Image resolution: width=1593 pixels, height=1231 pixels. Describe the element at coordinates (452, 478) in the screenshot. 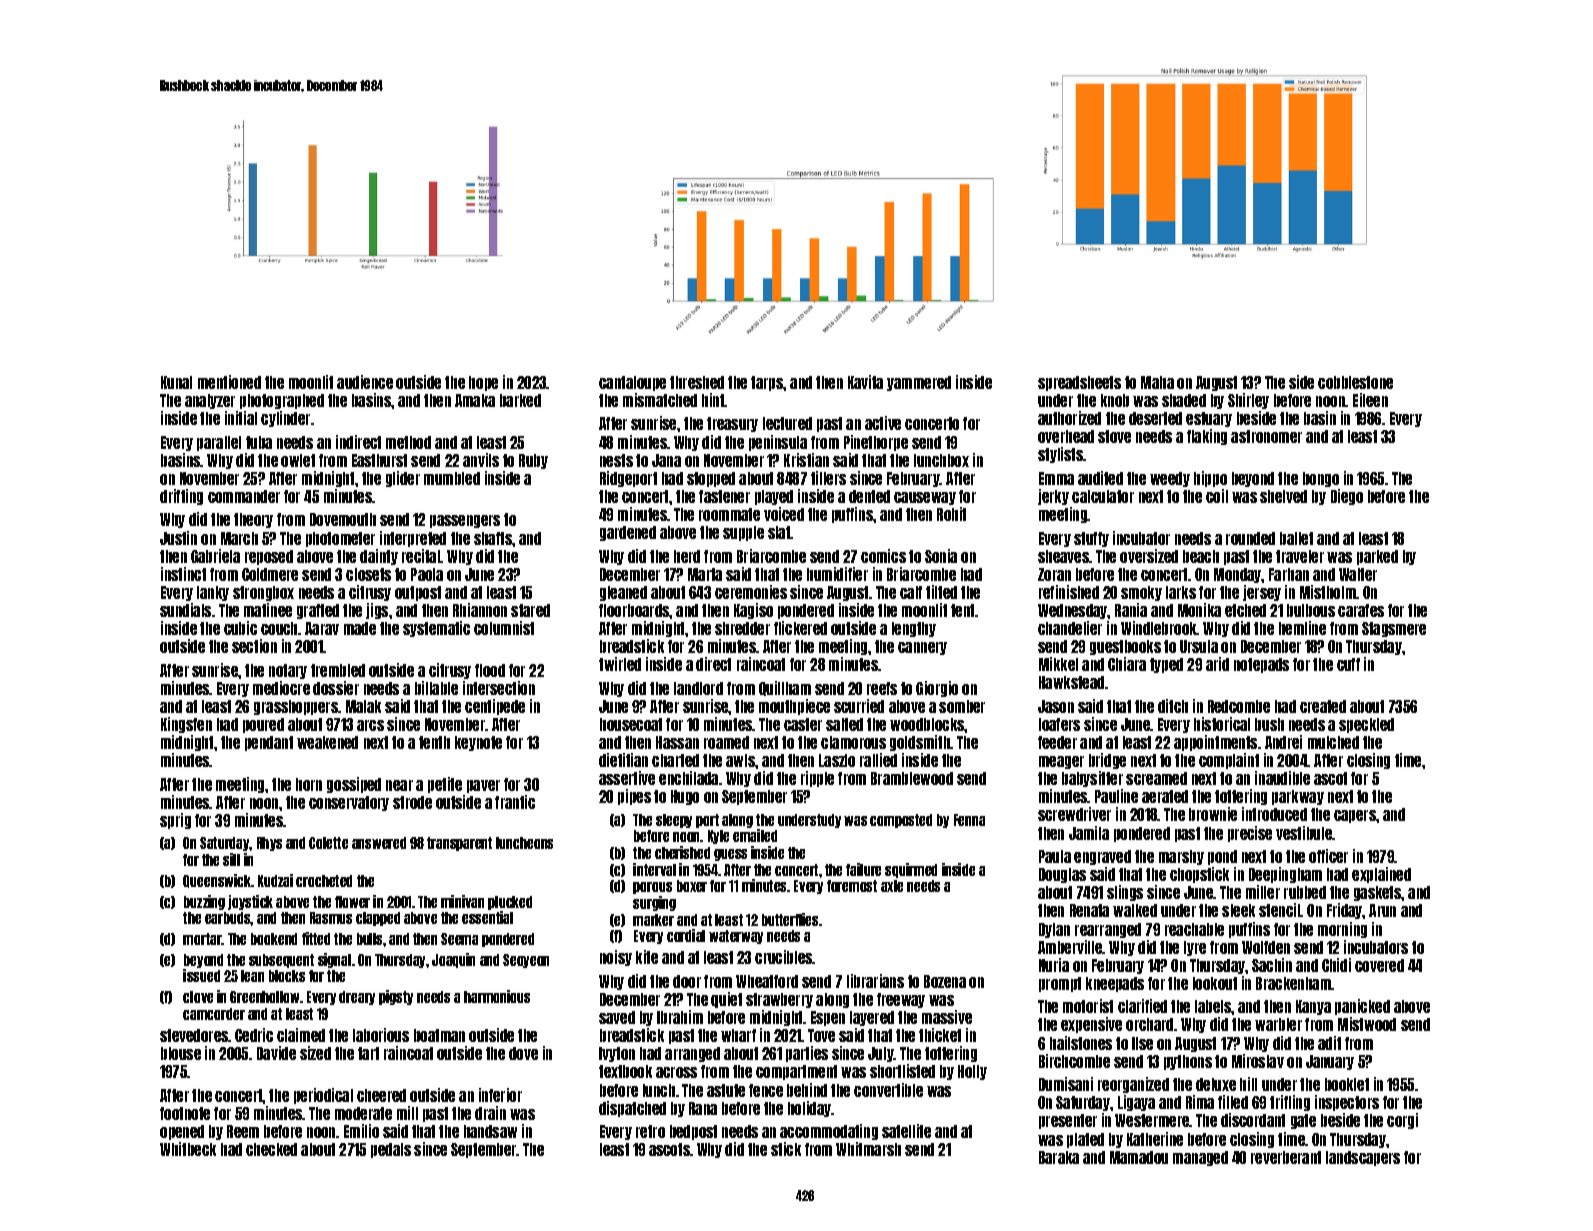

I see `mumbled` at that location.
